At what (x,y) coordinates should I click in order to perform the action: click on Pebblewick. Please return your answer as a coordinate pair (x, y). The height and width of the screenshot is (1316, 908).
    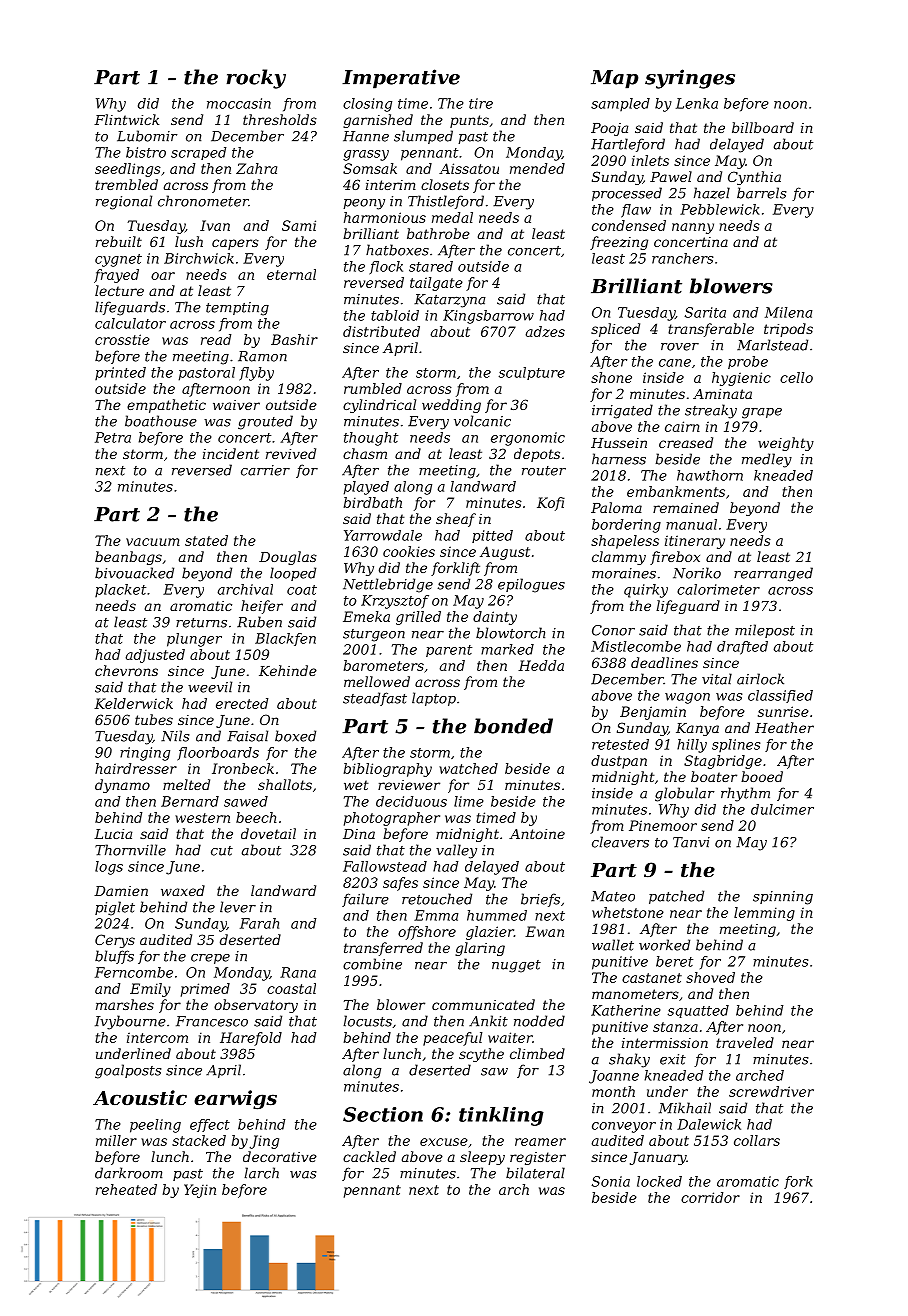
    Looking at the image, I should click on (720, 209).
